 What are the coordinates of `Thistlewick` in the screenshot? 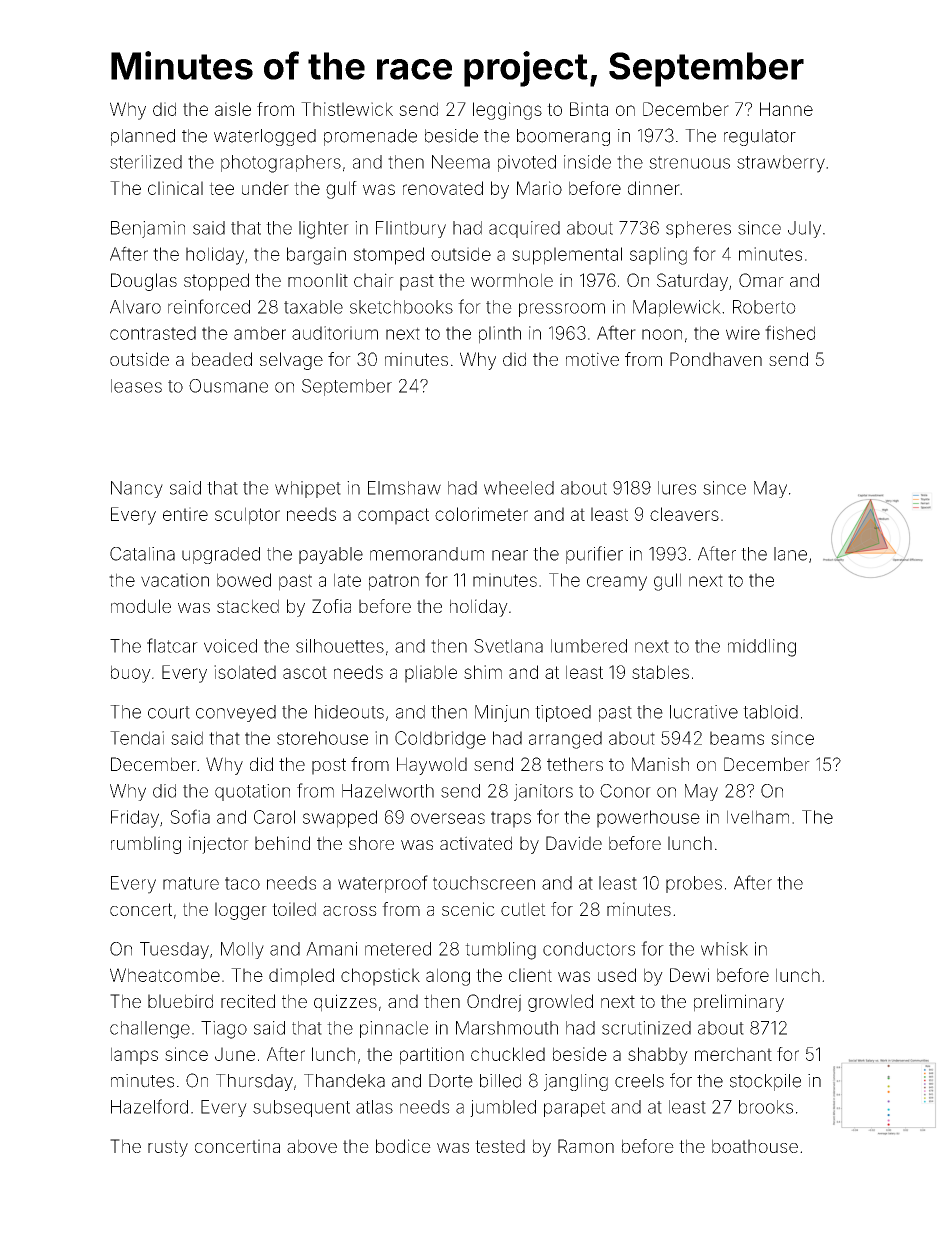 It's located at (347, 109).
